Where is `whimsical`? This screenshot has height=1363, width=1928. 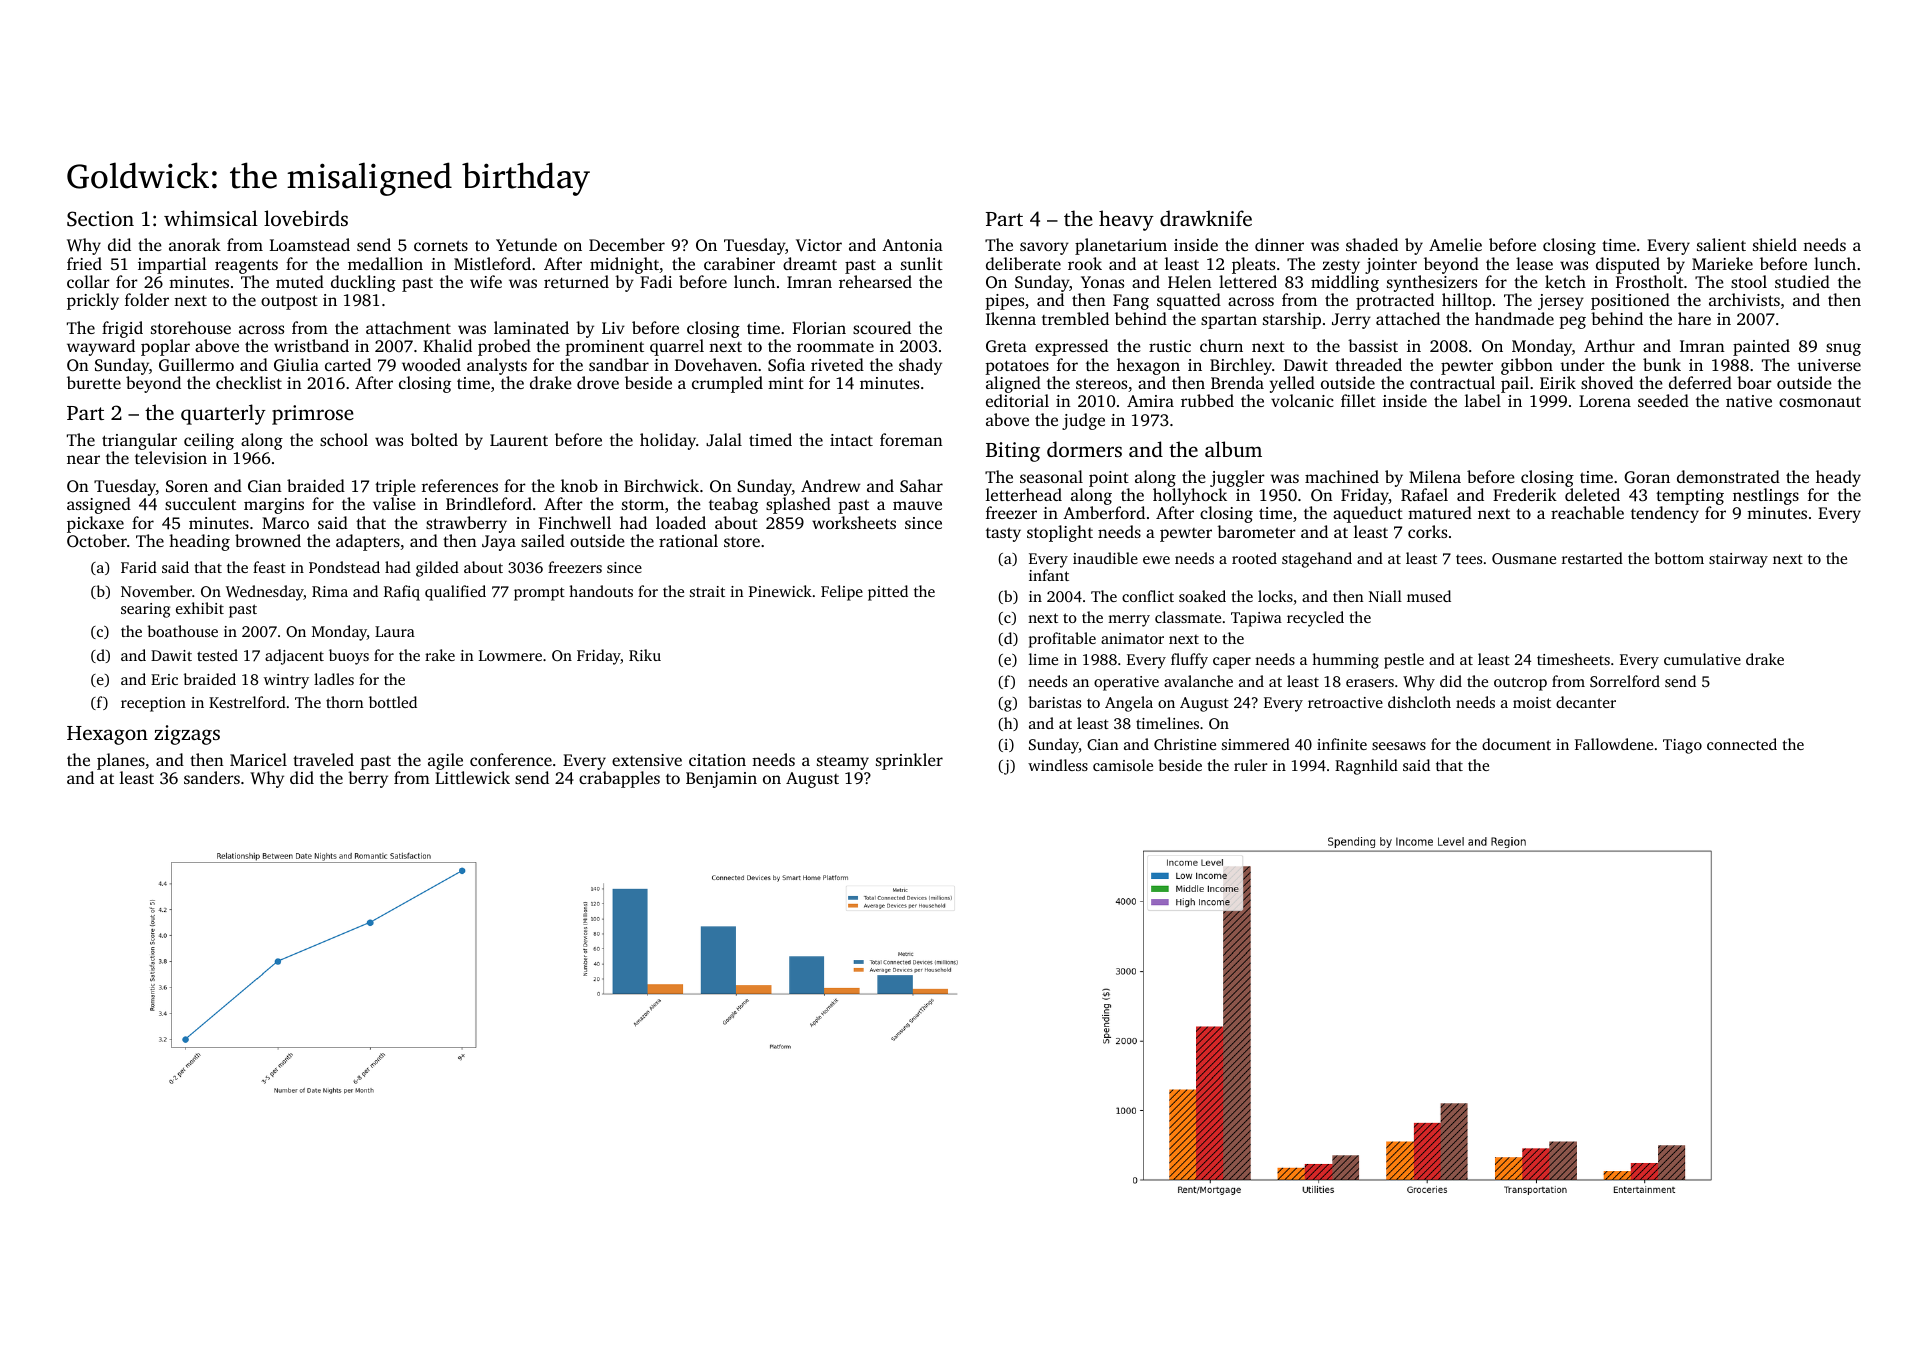 whimsical is located at coordinates (211, 218).
